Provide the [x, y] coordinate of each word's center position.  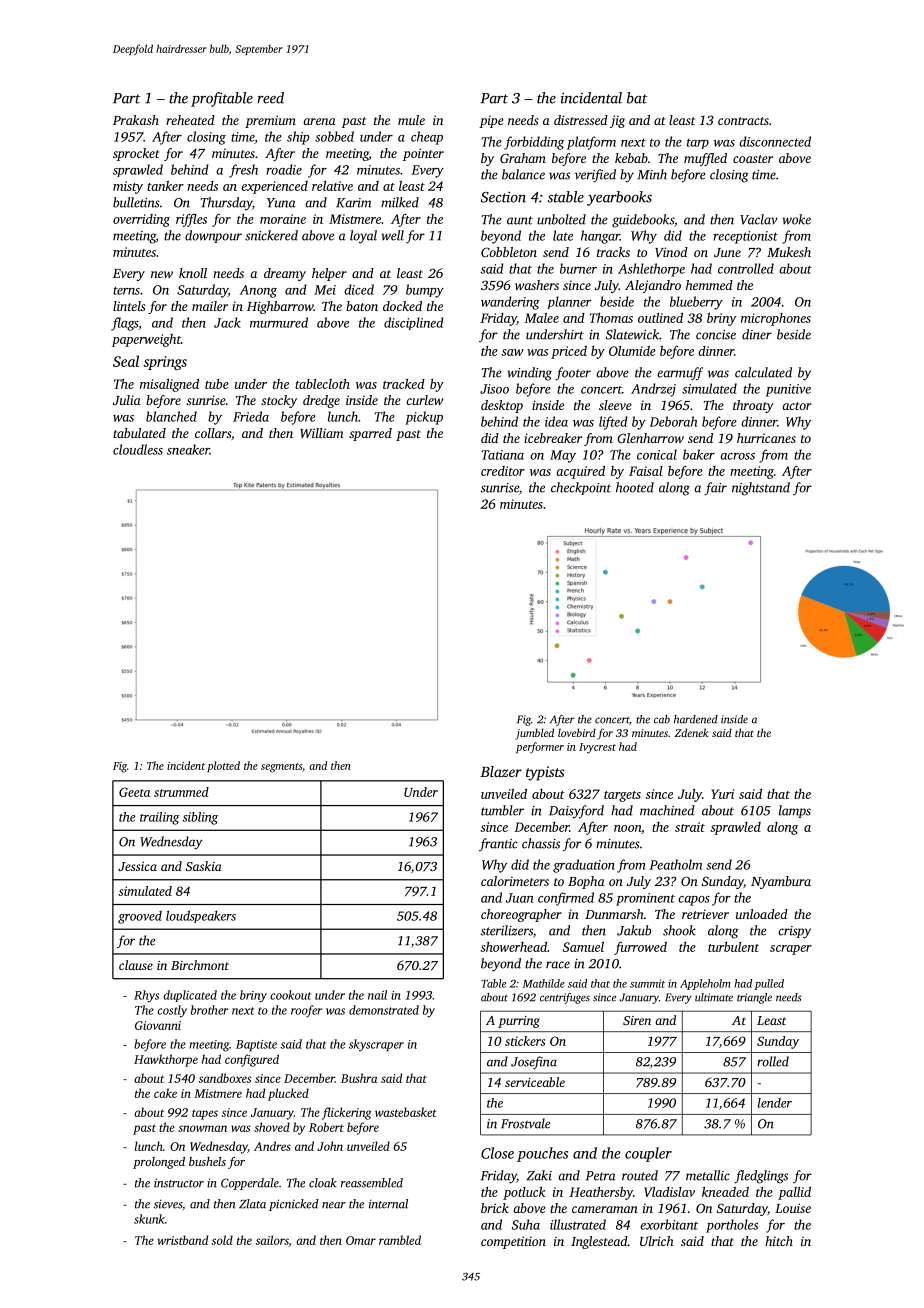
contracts [743, 121]
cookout [290, 995]
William [321, 433]
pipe [491, 121]
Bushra [359, 1078]
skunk [149, 1219]
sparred [370, 434]
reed [270, 98]
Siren [637, 1020]
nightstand [761, 489]
